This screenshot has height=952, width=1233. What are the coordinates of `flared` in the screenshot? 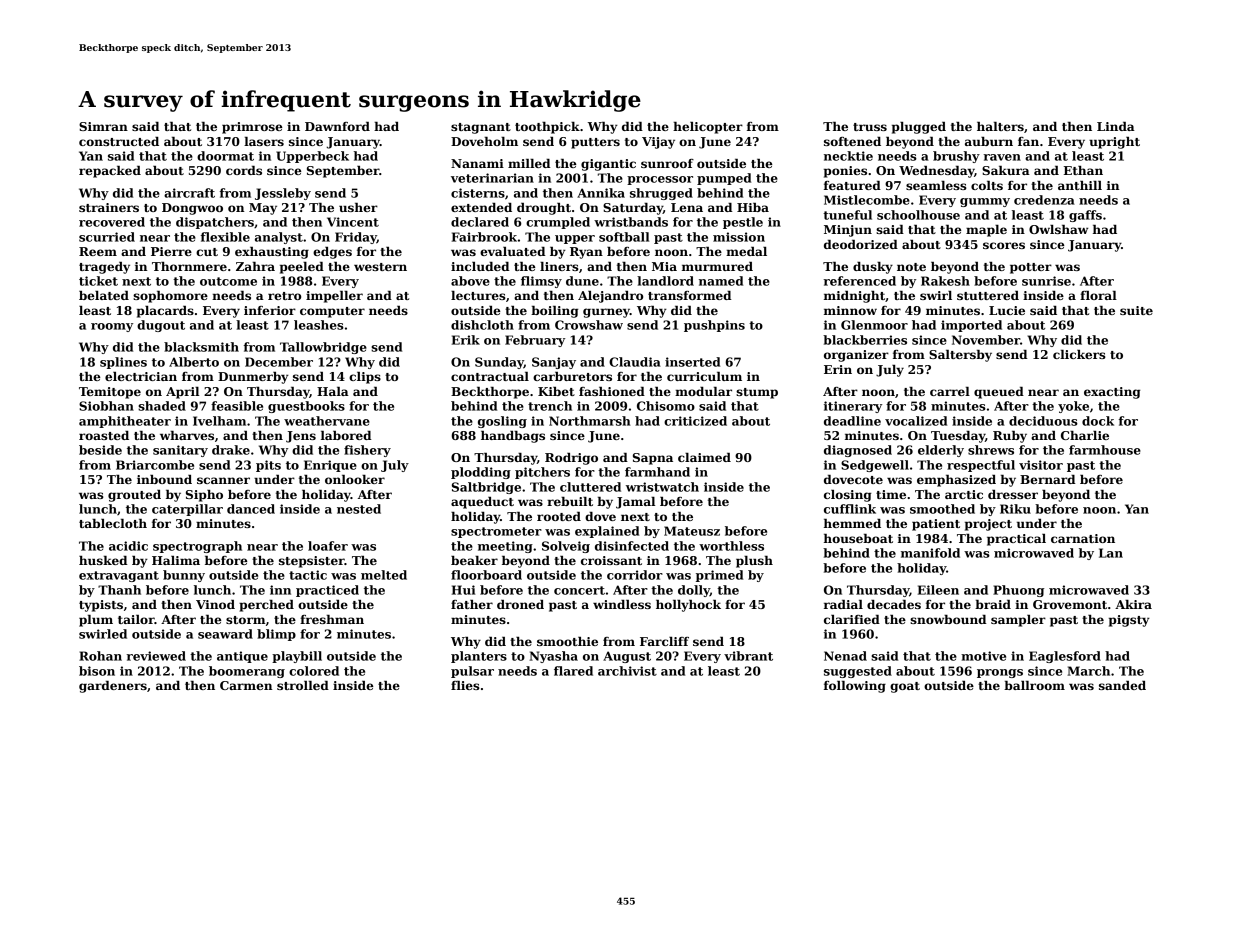 It's located at (573, 671).
